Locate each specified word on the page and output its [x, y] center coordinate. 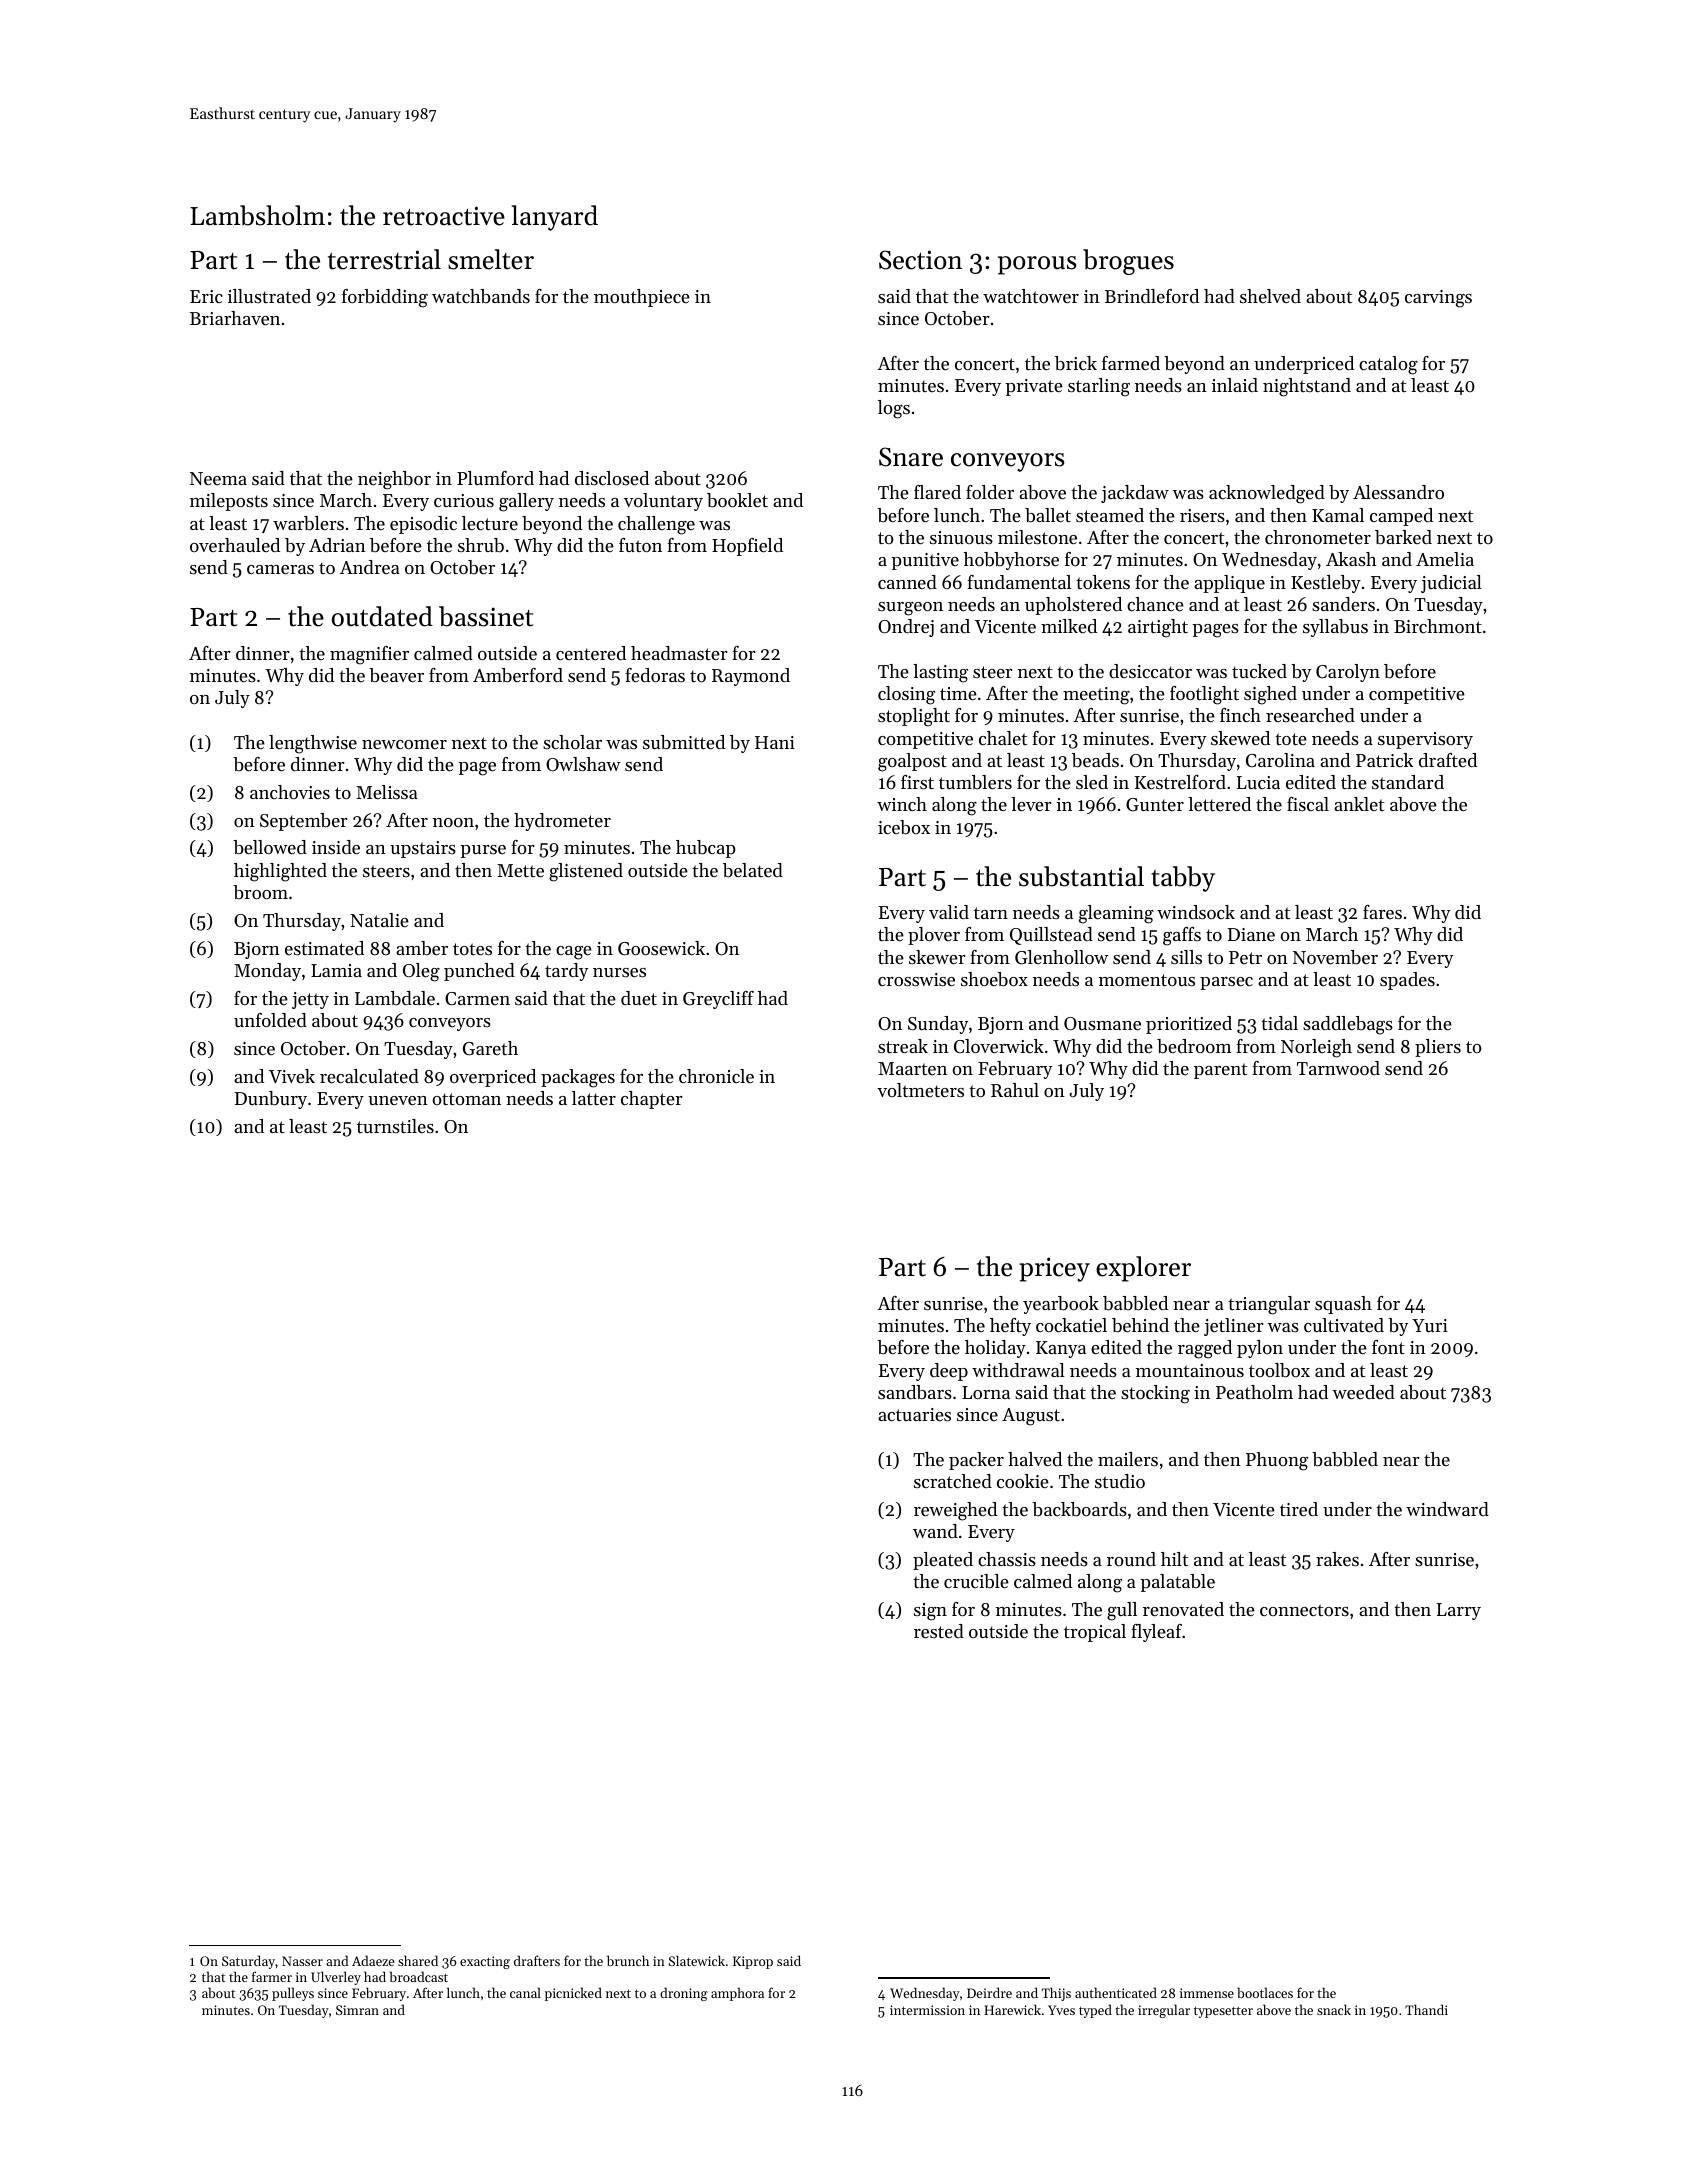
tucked [1259, 671]
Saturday [249, 1962]
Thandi [1426, 2009]
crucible [976, 1581]
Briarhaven [235, 318]
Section [920, 260]
